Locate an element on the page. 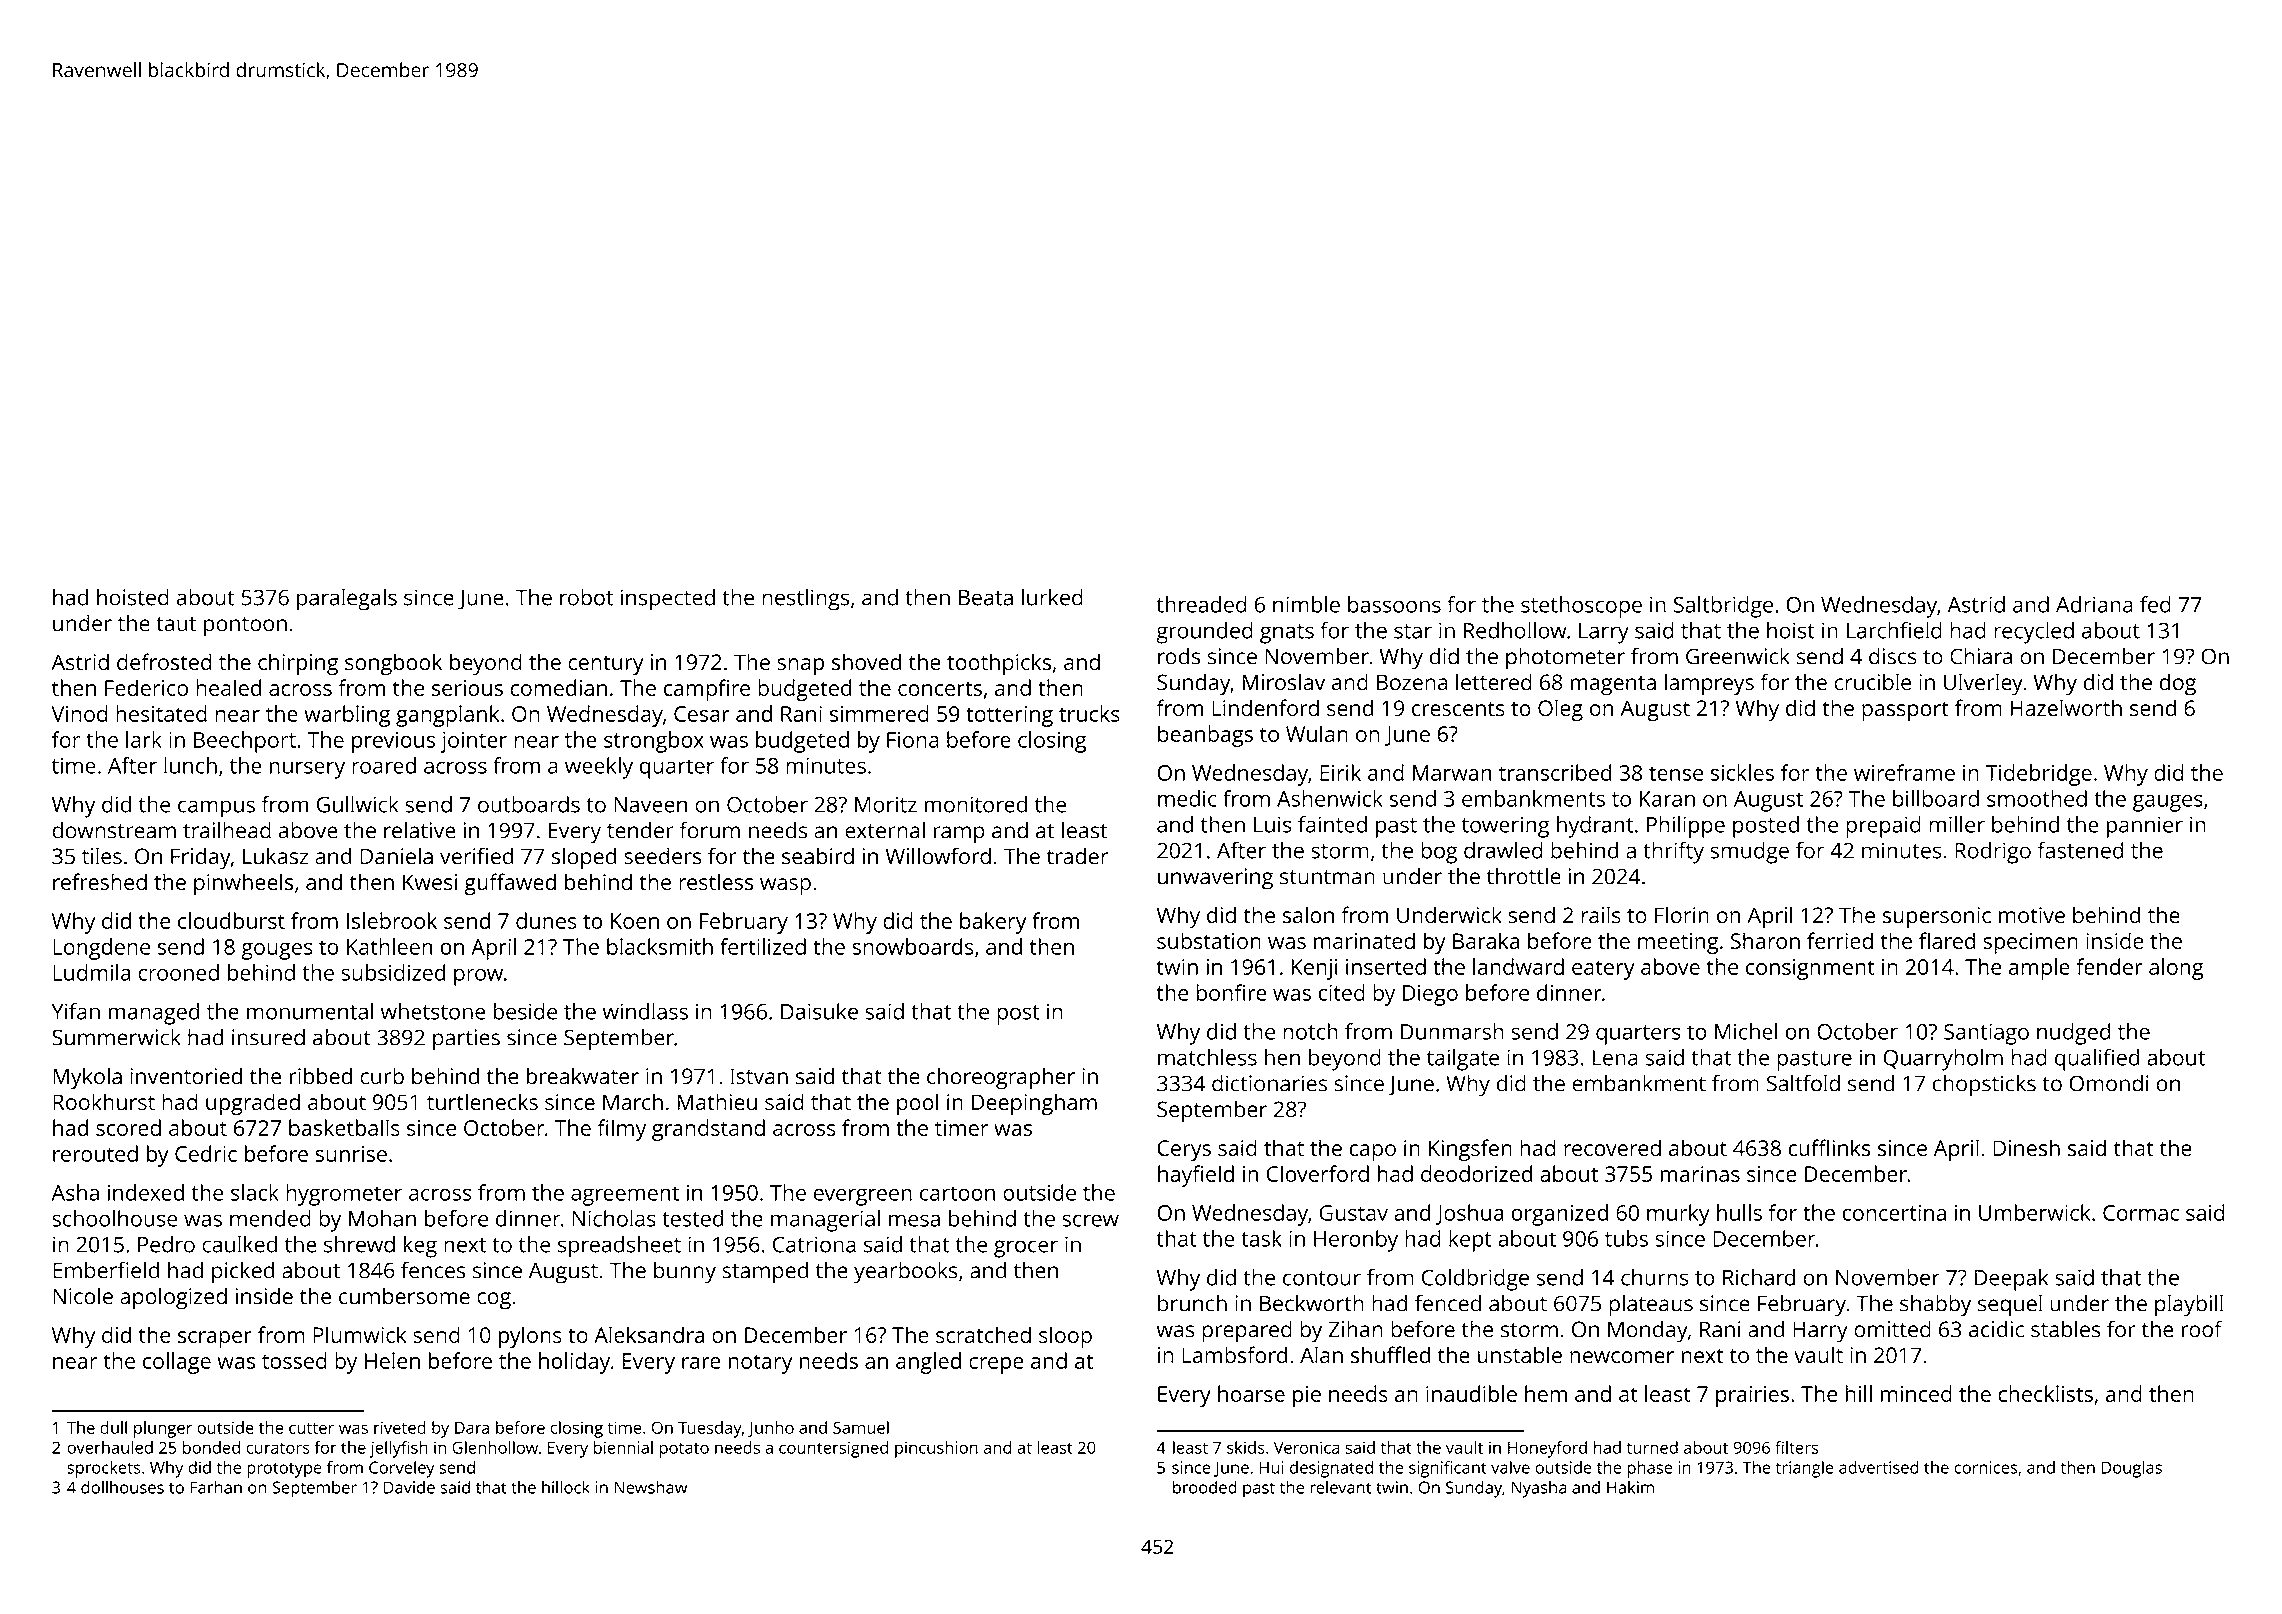  cog is located at coordinates (494, 1301).
